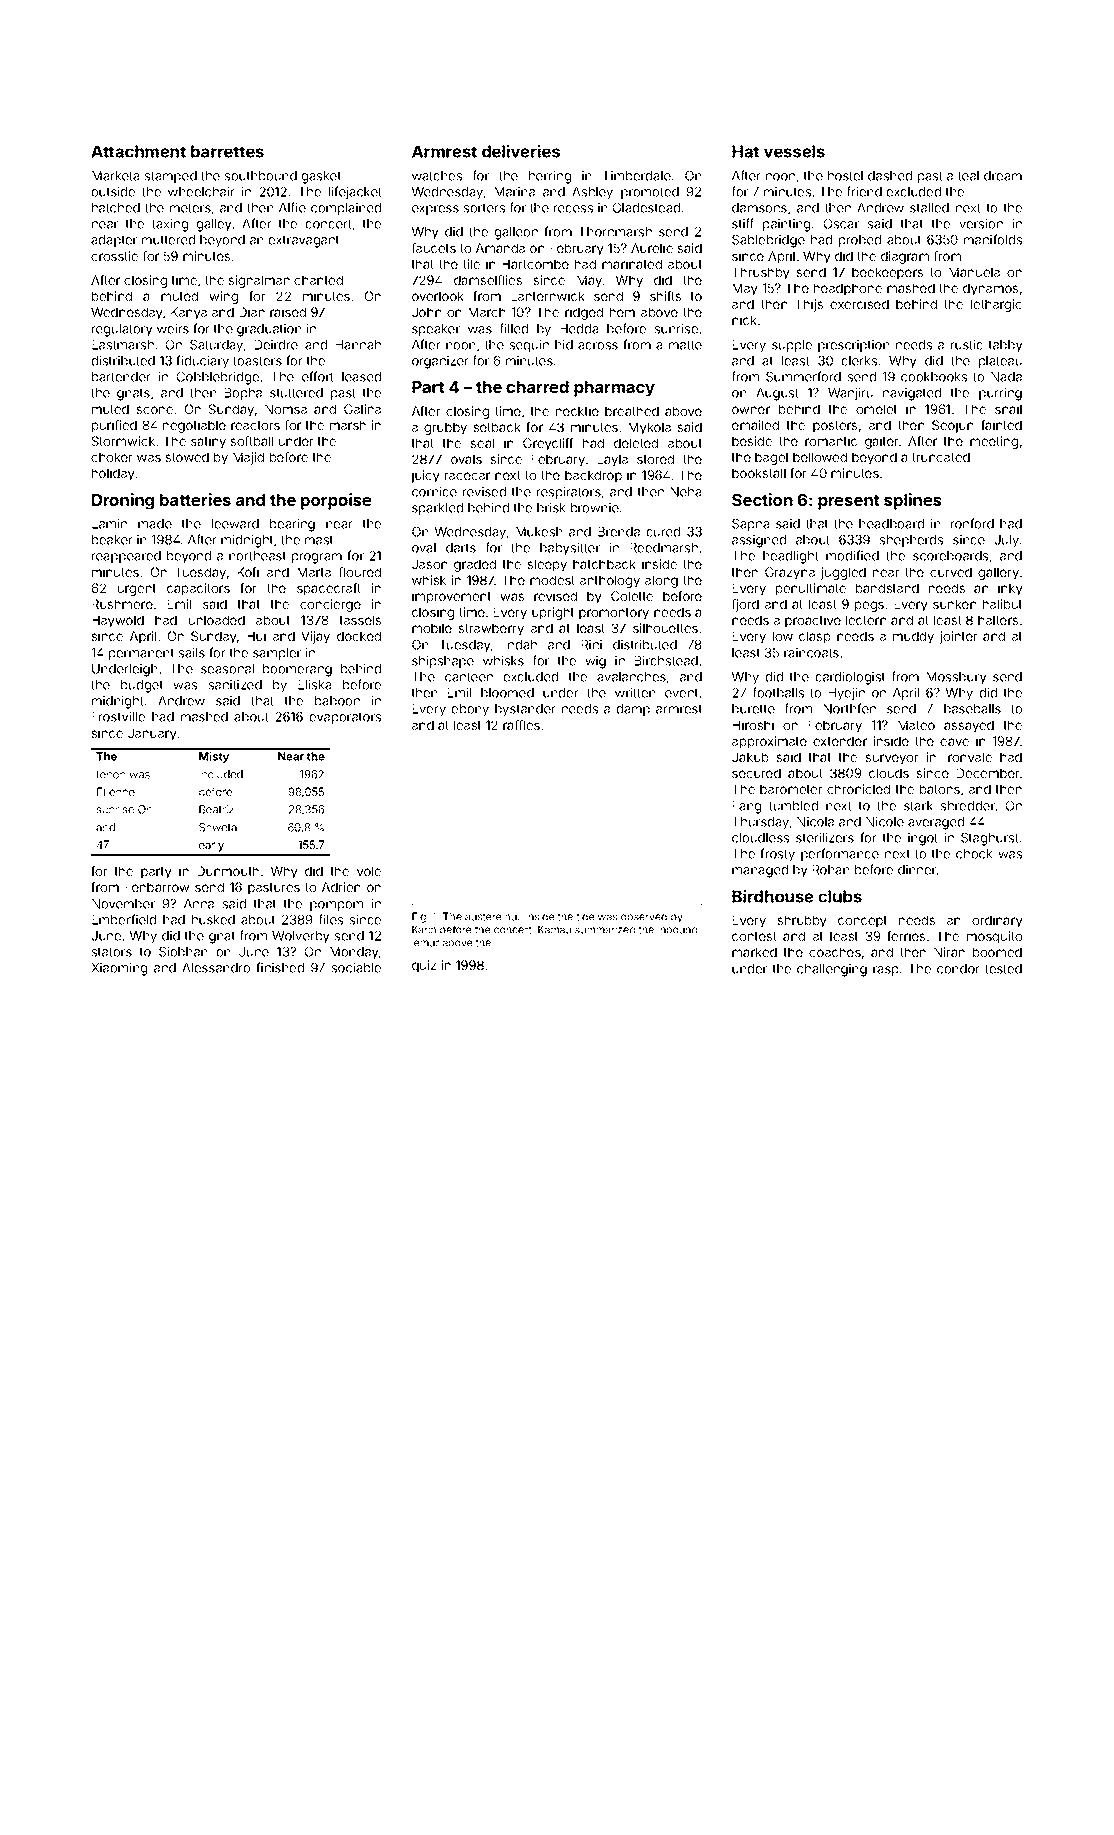 Image resolution: width=1114 pixels, height=1835 pixels. I want to click on assigned, so click(759, 541).
